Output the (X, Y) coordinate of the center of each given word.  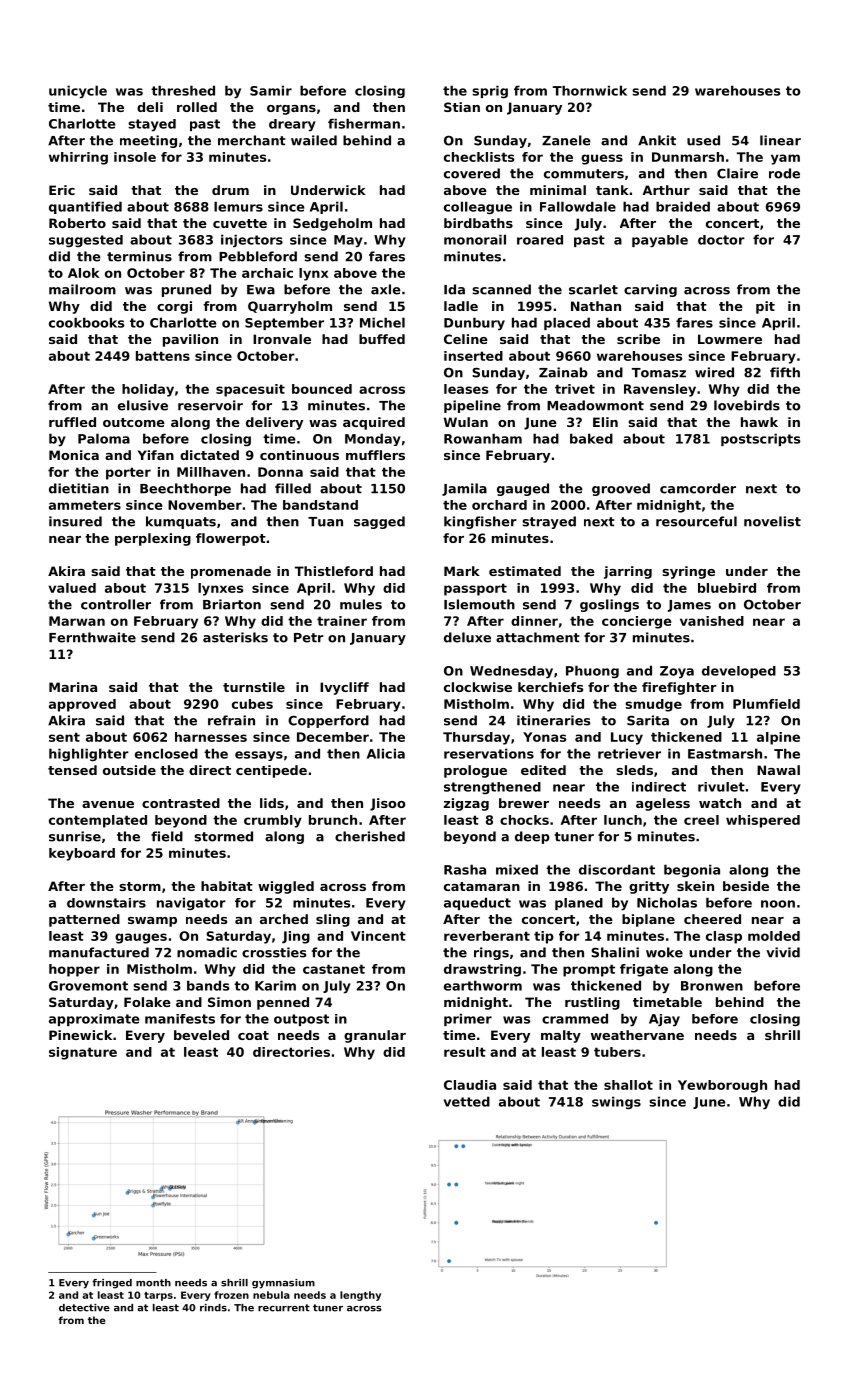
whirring (78, 158)
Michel (382, 322)
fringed (112, 1284)
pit (765, 307)
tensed (72, 770)
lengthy (360, 1296)
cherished (370, 836)
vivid (783, 952)
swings (616, 1102)
